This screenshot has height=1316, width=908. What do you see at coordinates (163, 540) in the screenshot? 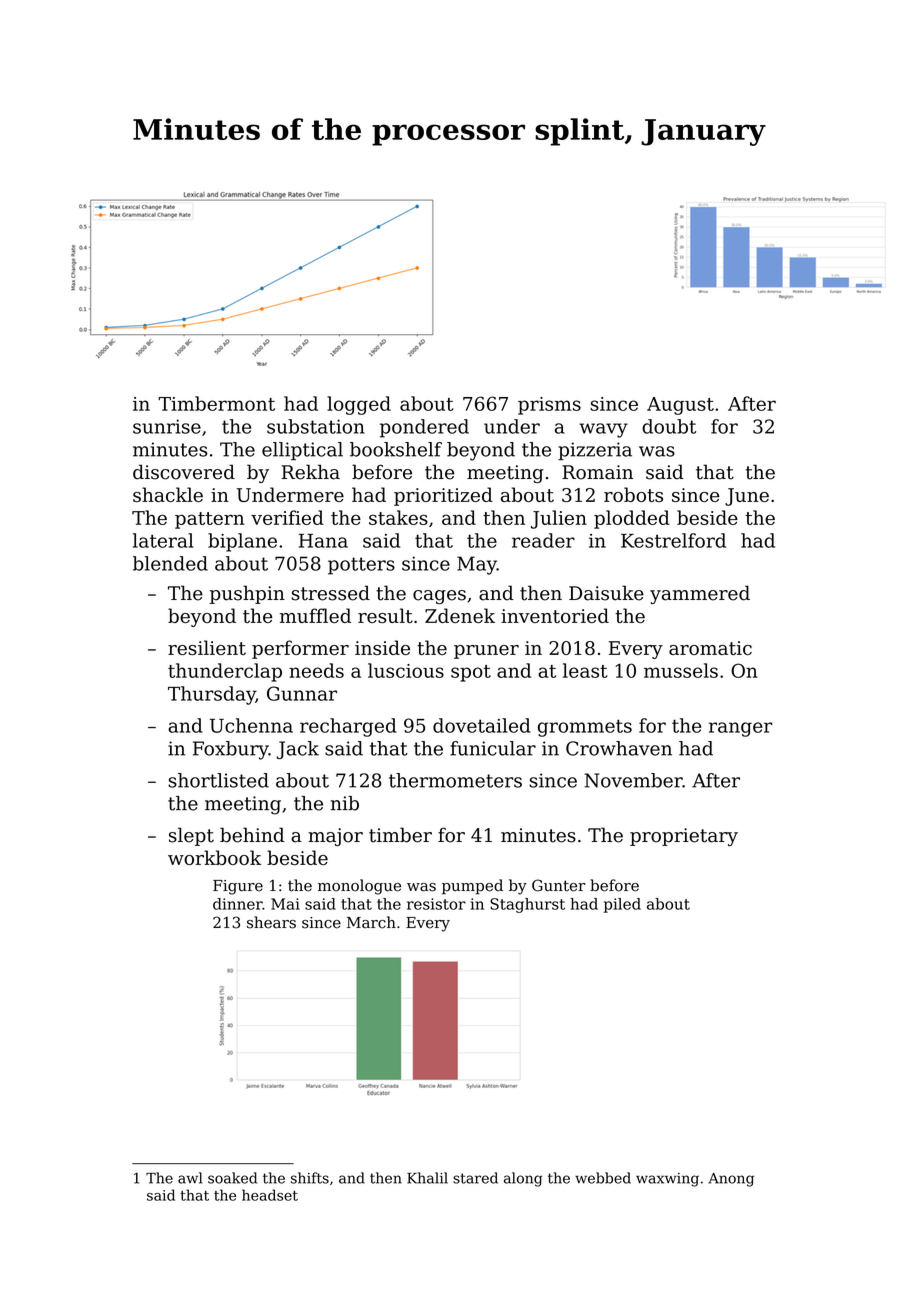
I see `lateral` at bounding box center [163, 540].
